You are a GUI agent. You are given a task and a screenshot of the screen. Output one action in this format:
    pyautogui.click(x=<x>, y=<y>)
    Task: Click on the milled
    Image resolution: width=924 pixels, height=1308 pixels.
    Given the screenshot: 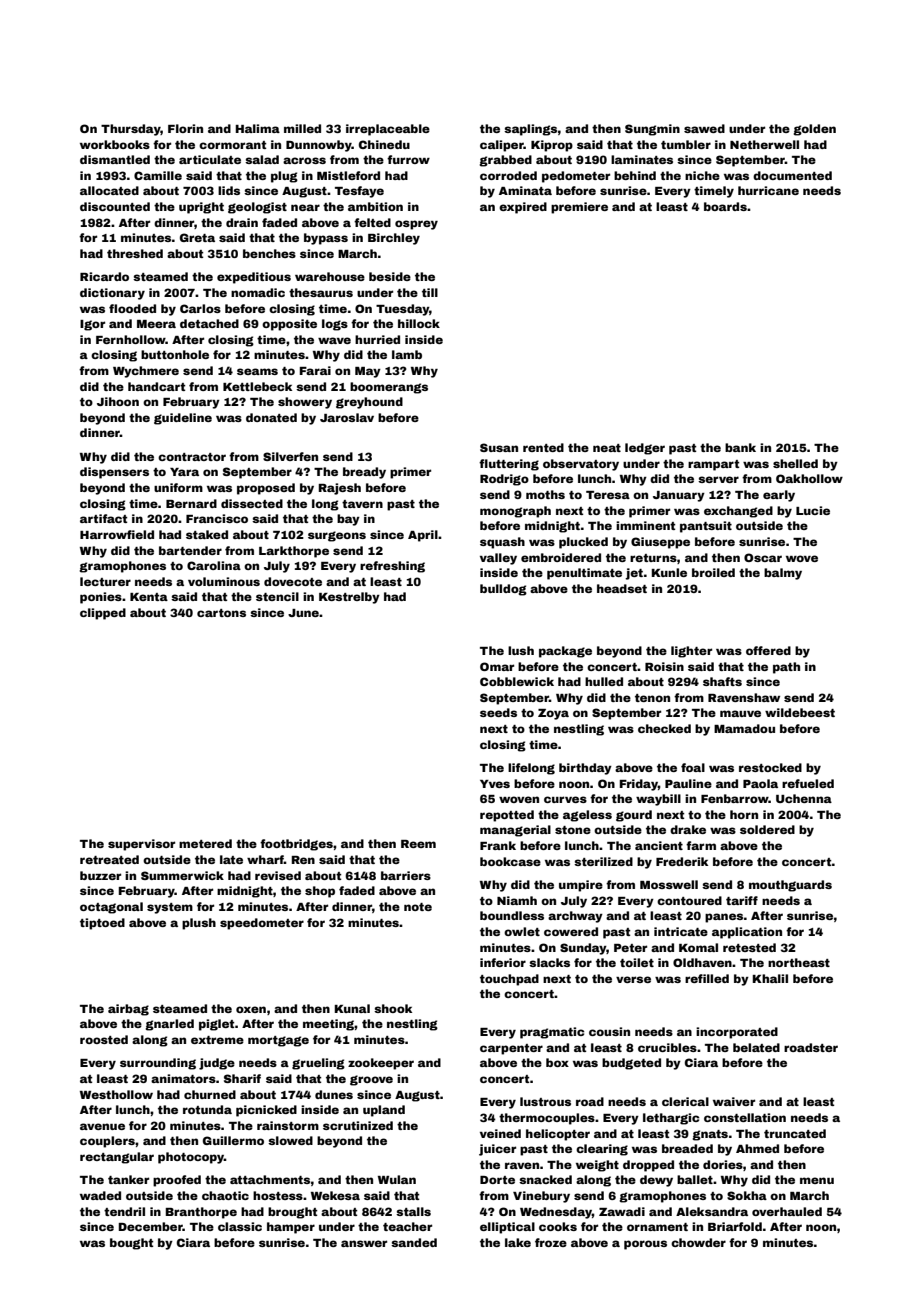 What is the action you would take?
    pyautogui.click(x=302, y=128)
